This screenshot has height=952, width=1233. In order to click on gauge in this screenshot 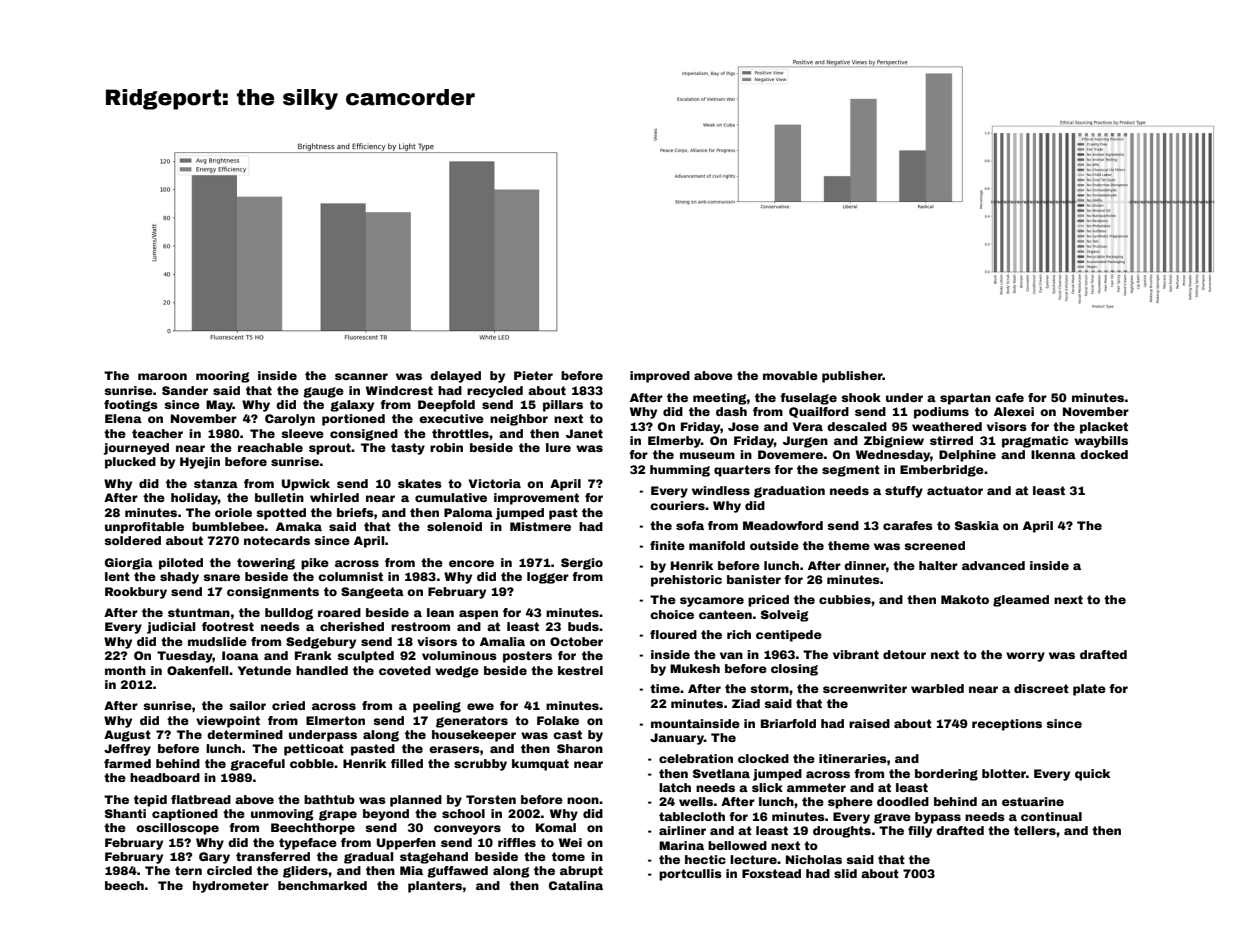, I will do `click(324, 392)`.
